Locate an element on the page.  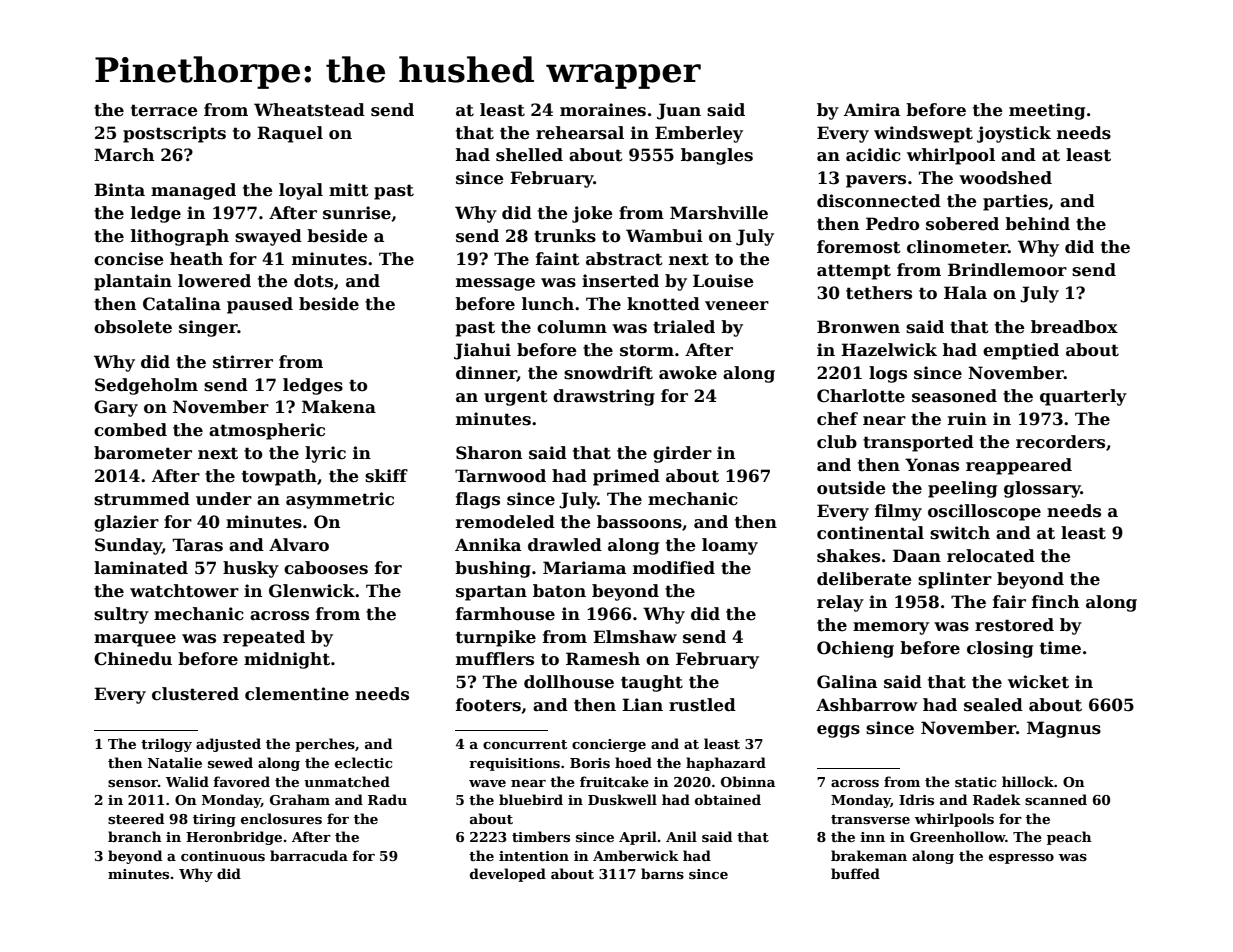
recorders is located at coordinates (1060, 442).
